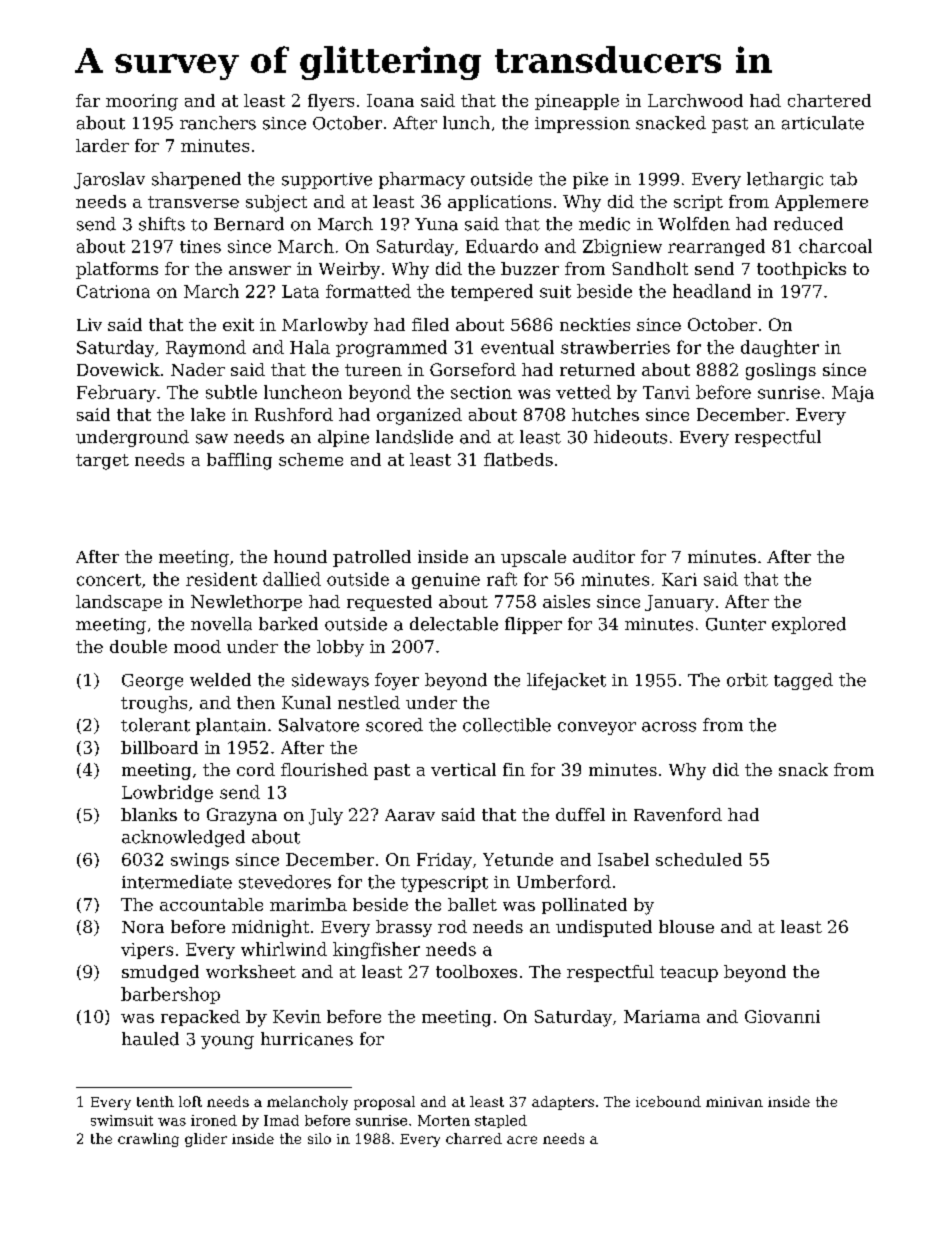 This screenshot has width=952, height=1233. I want to click on articulate, so click(823, 123).
